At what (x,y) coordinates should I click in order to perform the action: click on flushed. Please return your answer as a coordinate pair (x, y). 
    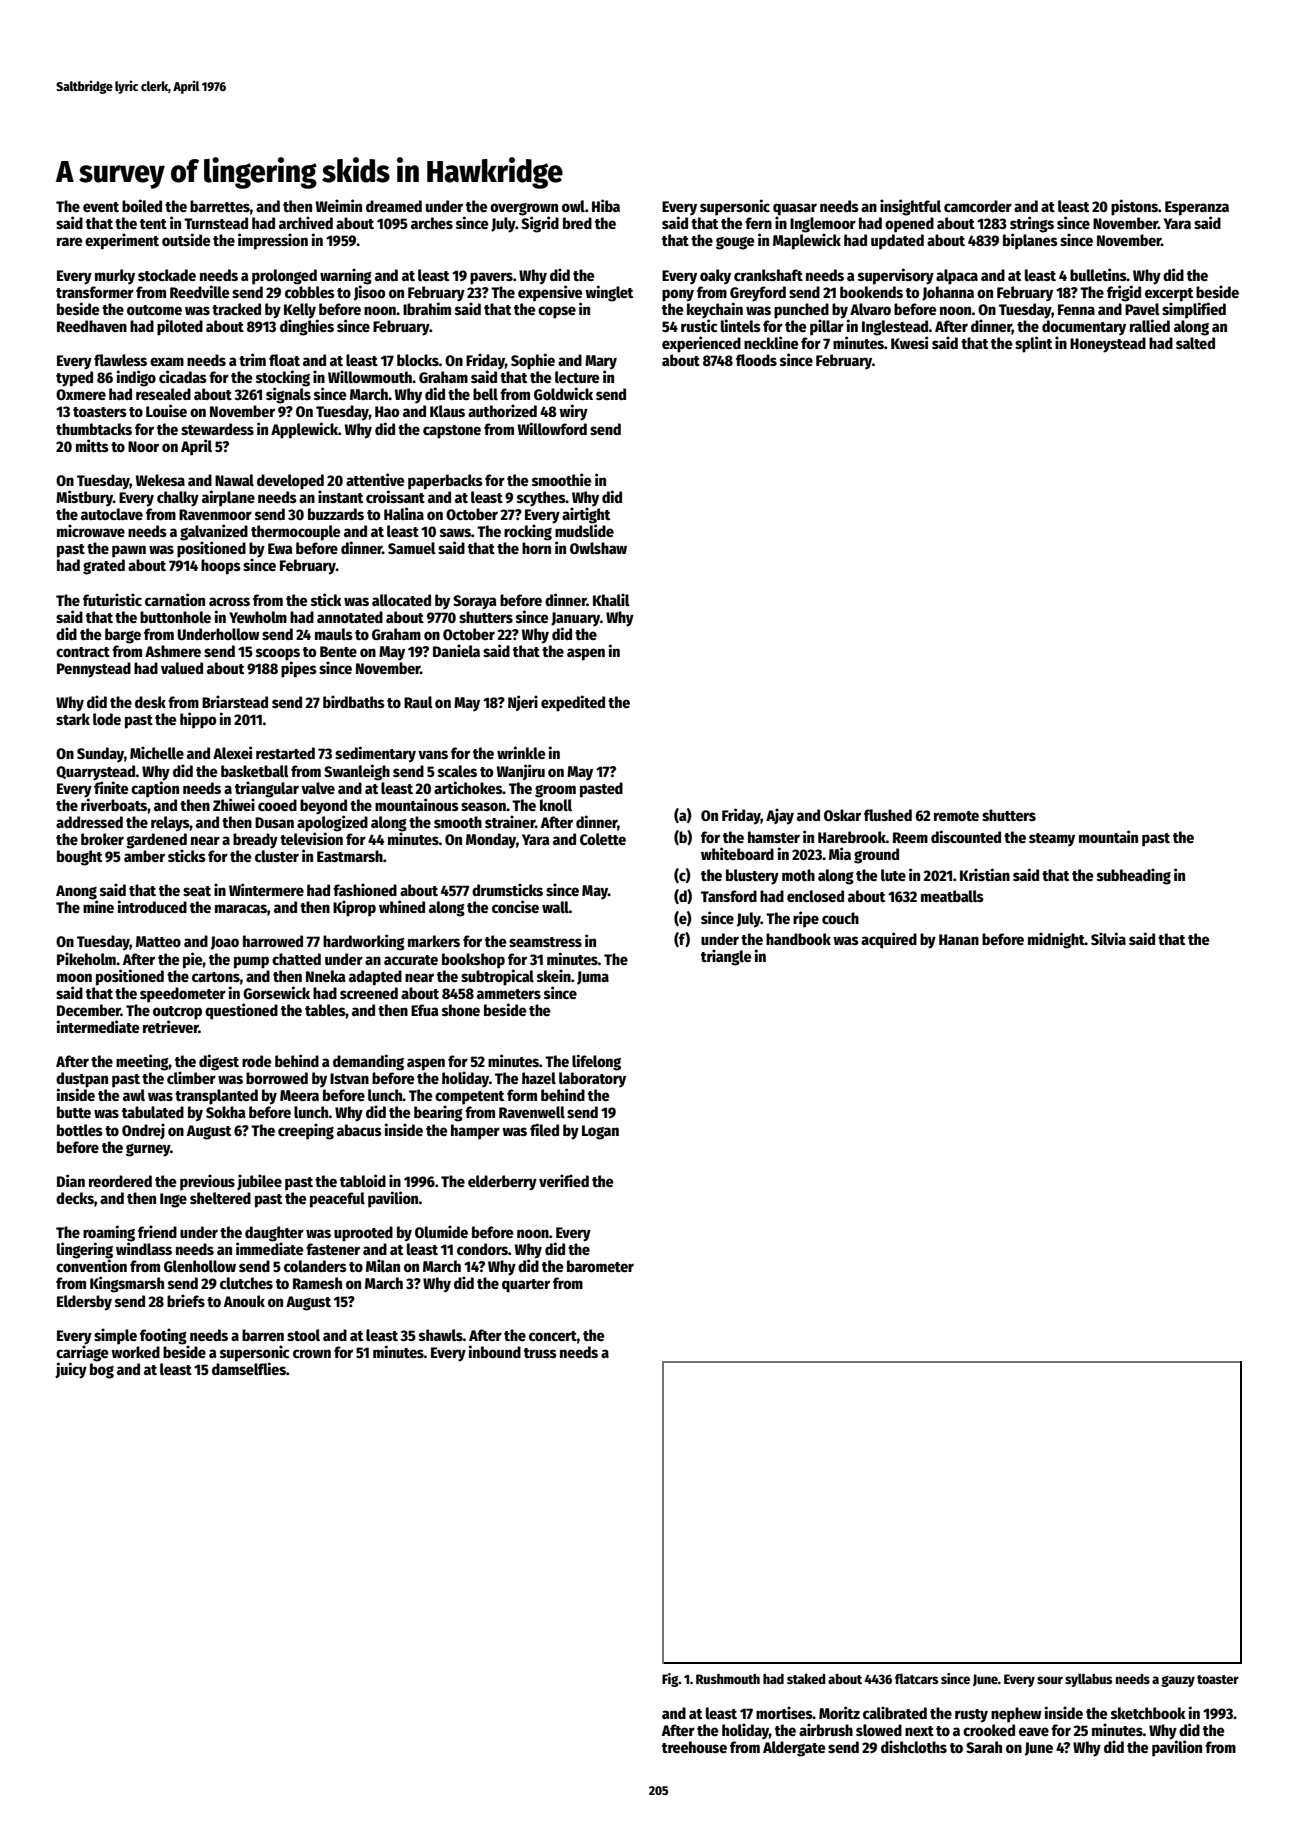
    Looking at the image, I should click on (888, 815).
